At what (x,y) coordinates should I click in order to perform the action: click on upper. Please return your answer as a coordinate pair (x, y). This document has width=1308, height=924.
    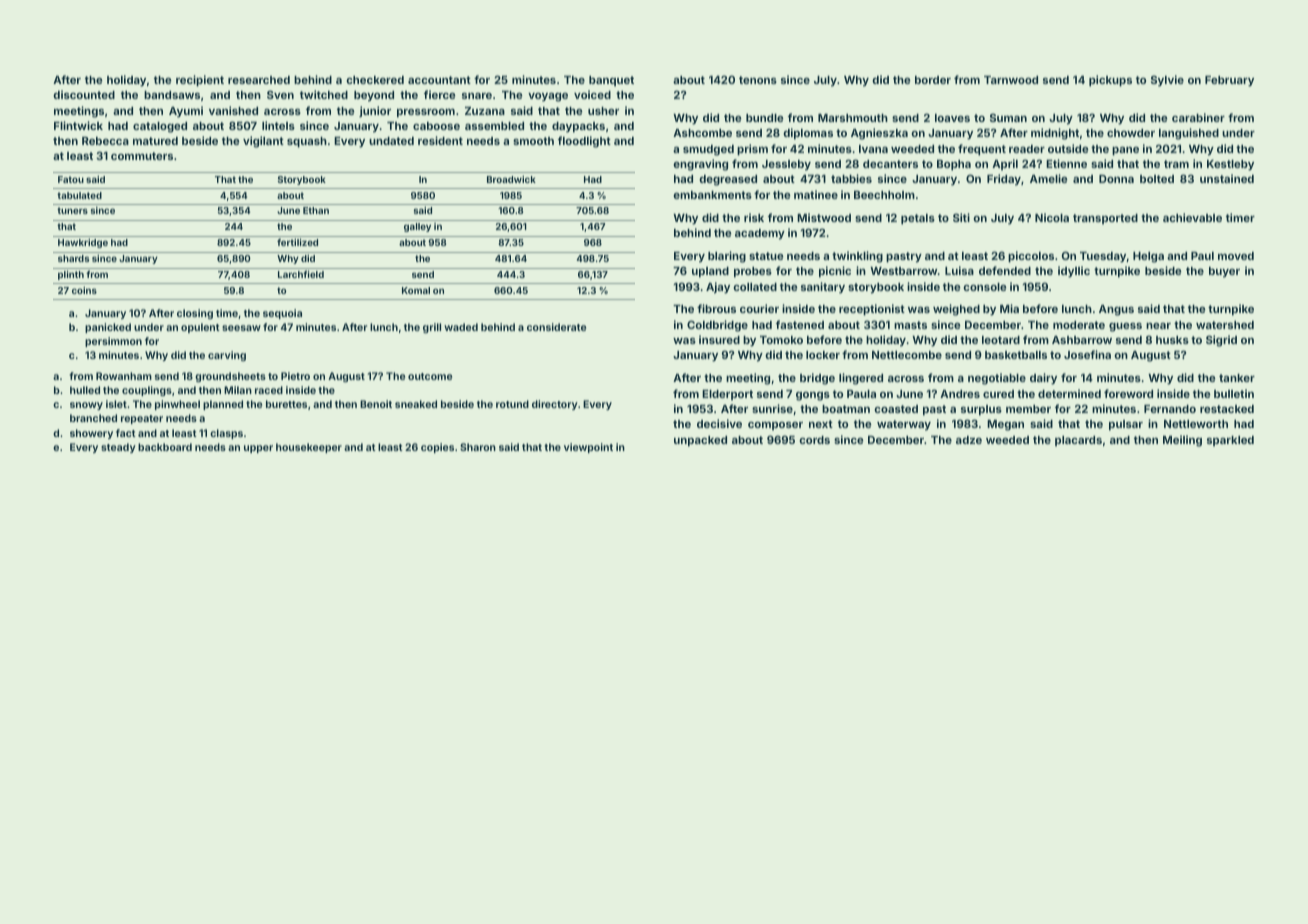
    Looking at the image, I should click on (258, 449).
